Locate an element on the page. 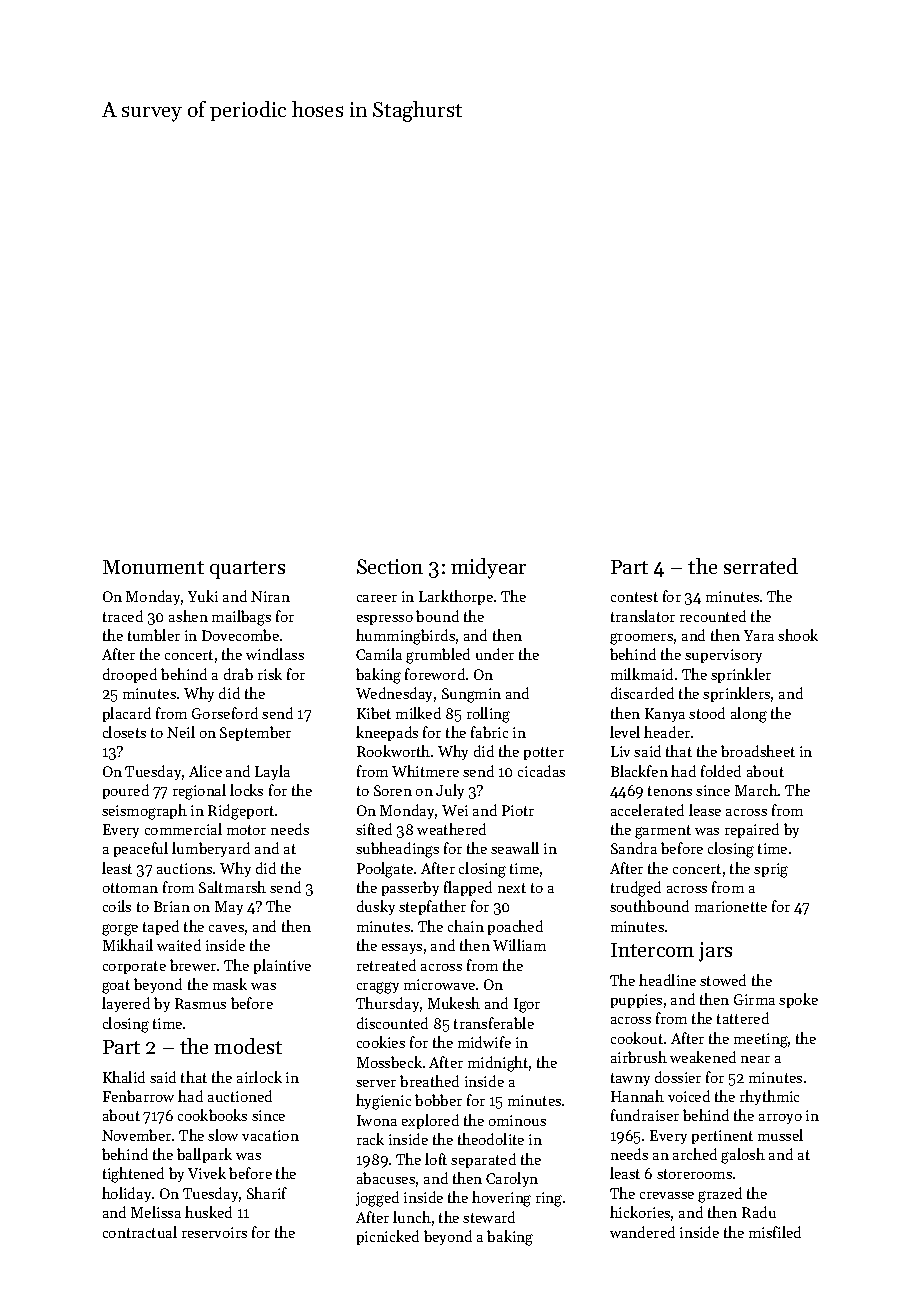 This document has height=1308, width=924. drooped is located at coordinates (130, 675).
